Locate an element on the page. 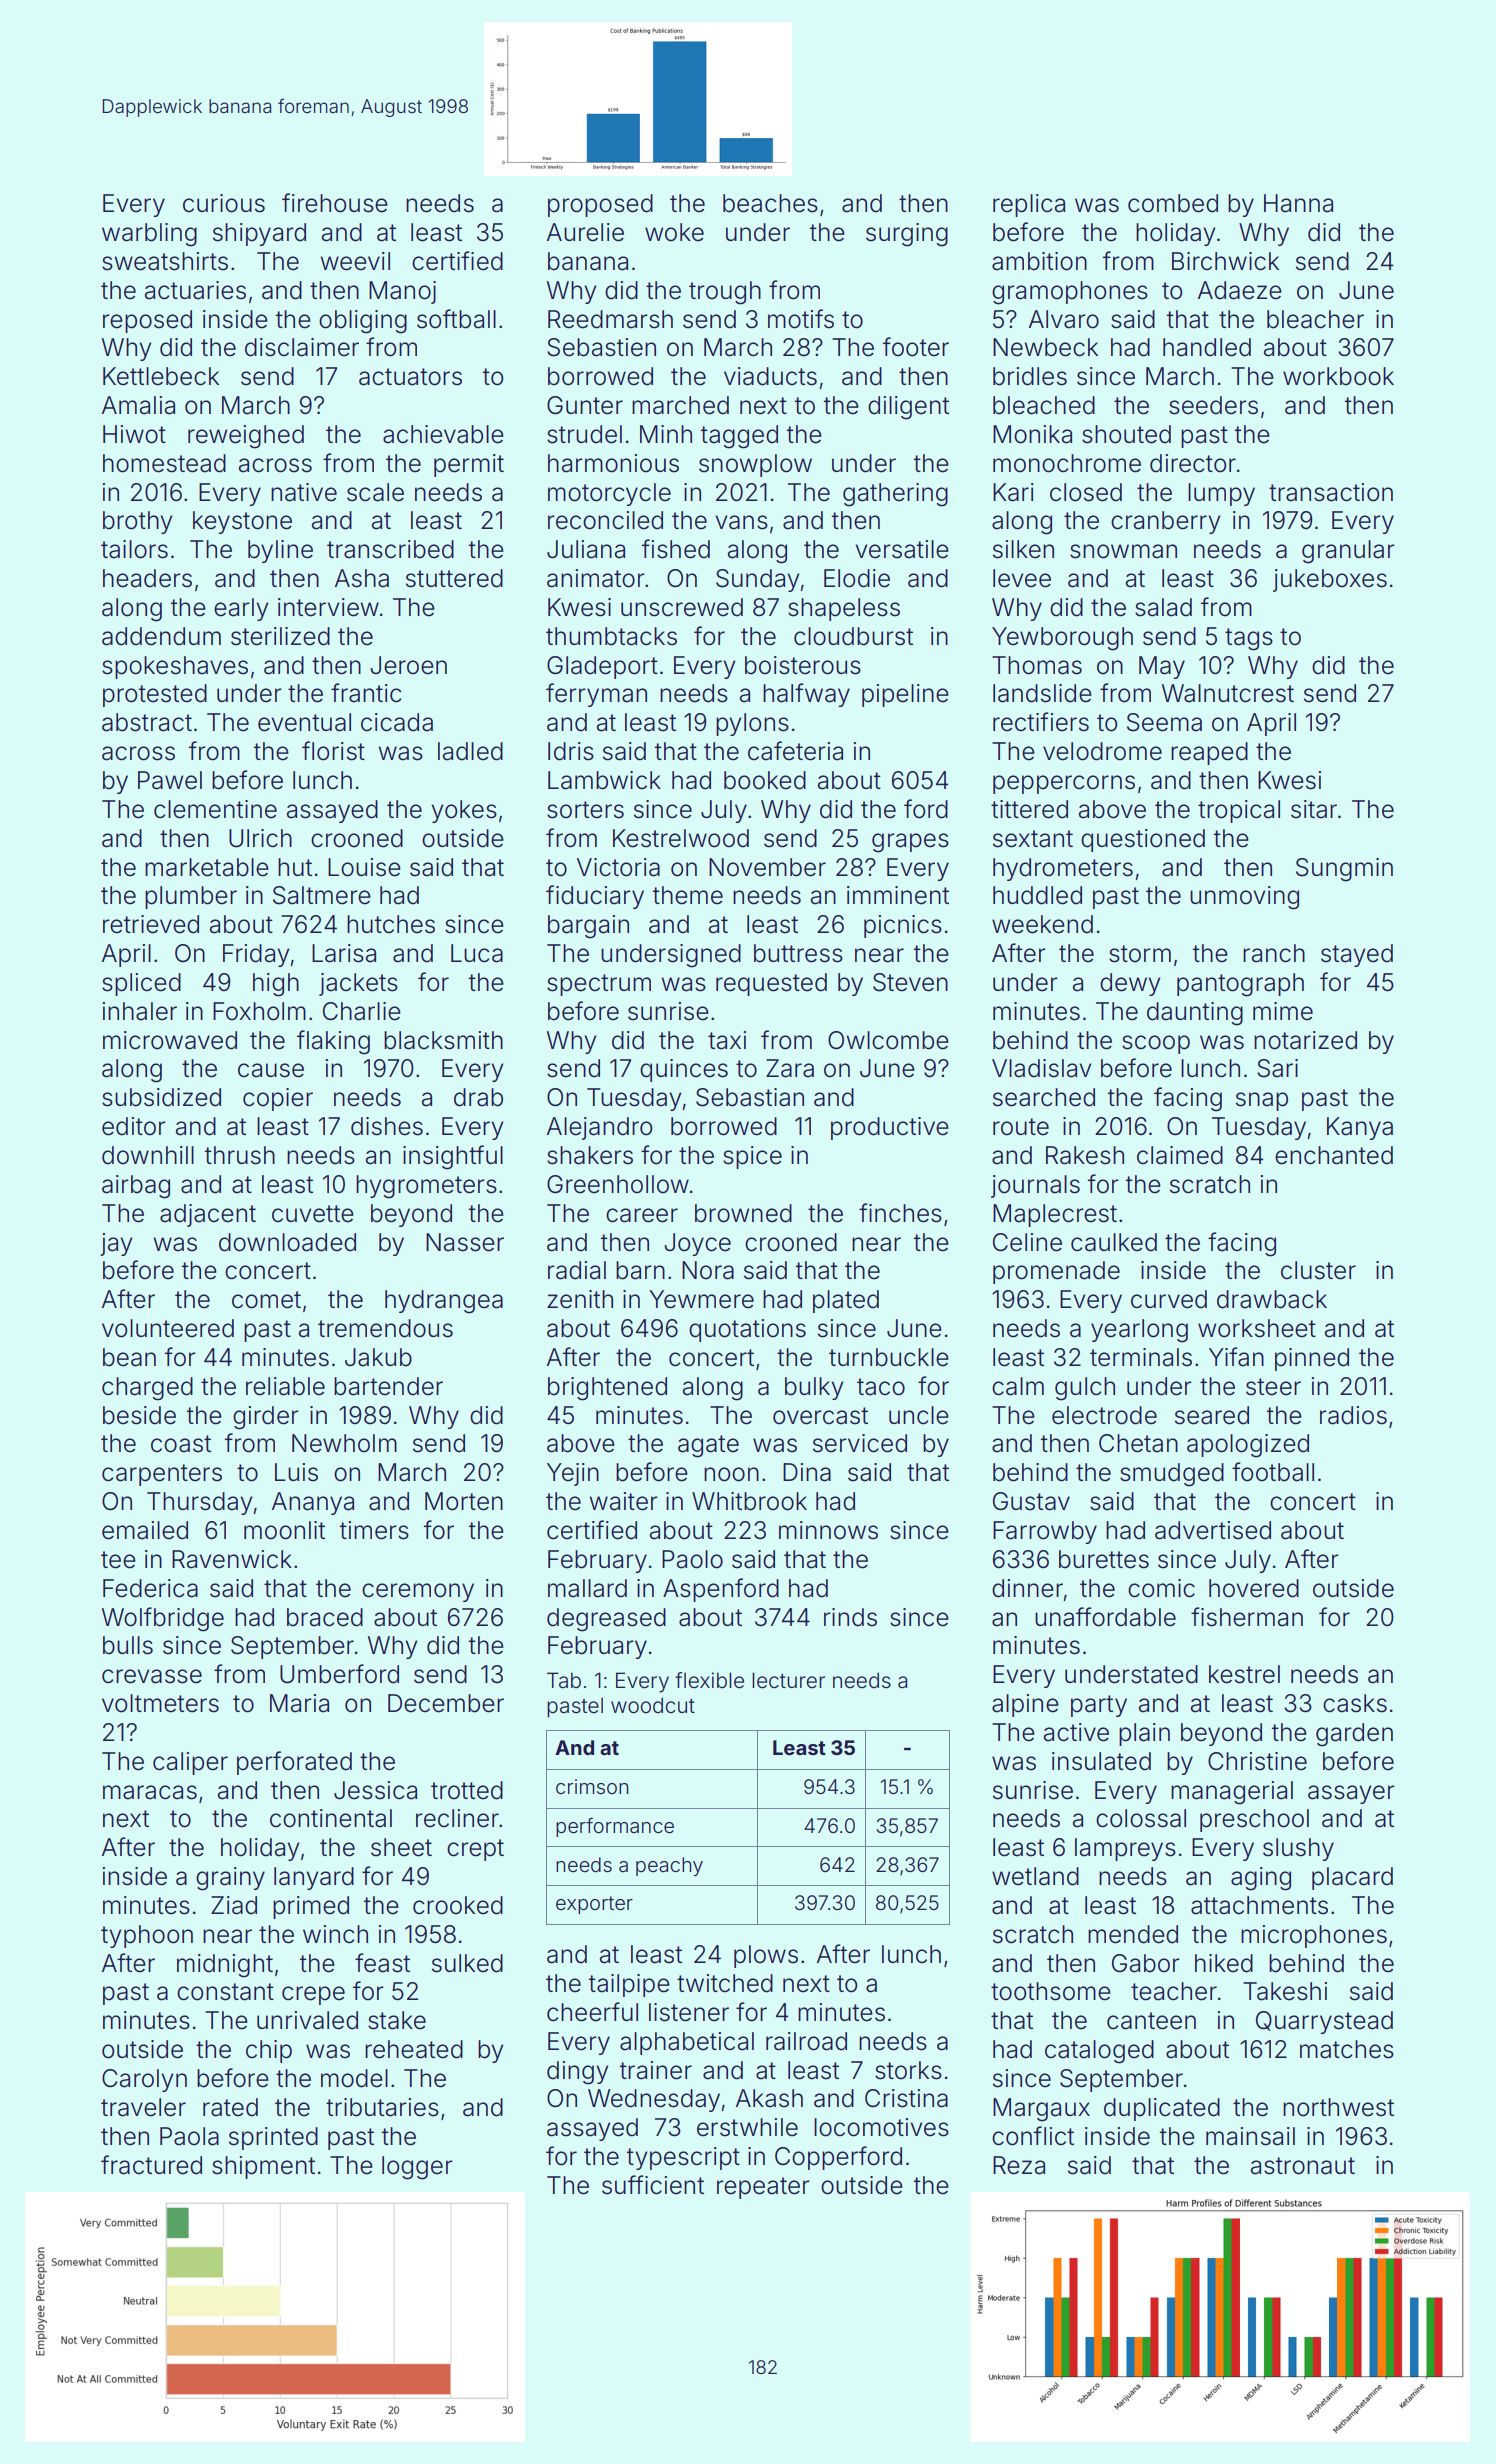 This image has height=2464, width=1496. Paola is located at coordinates (189, 2136).
